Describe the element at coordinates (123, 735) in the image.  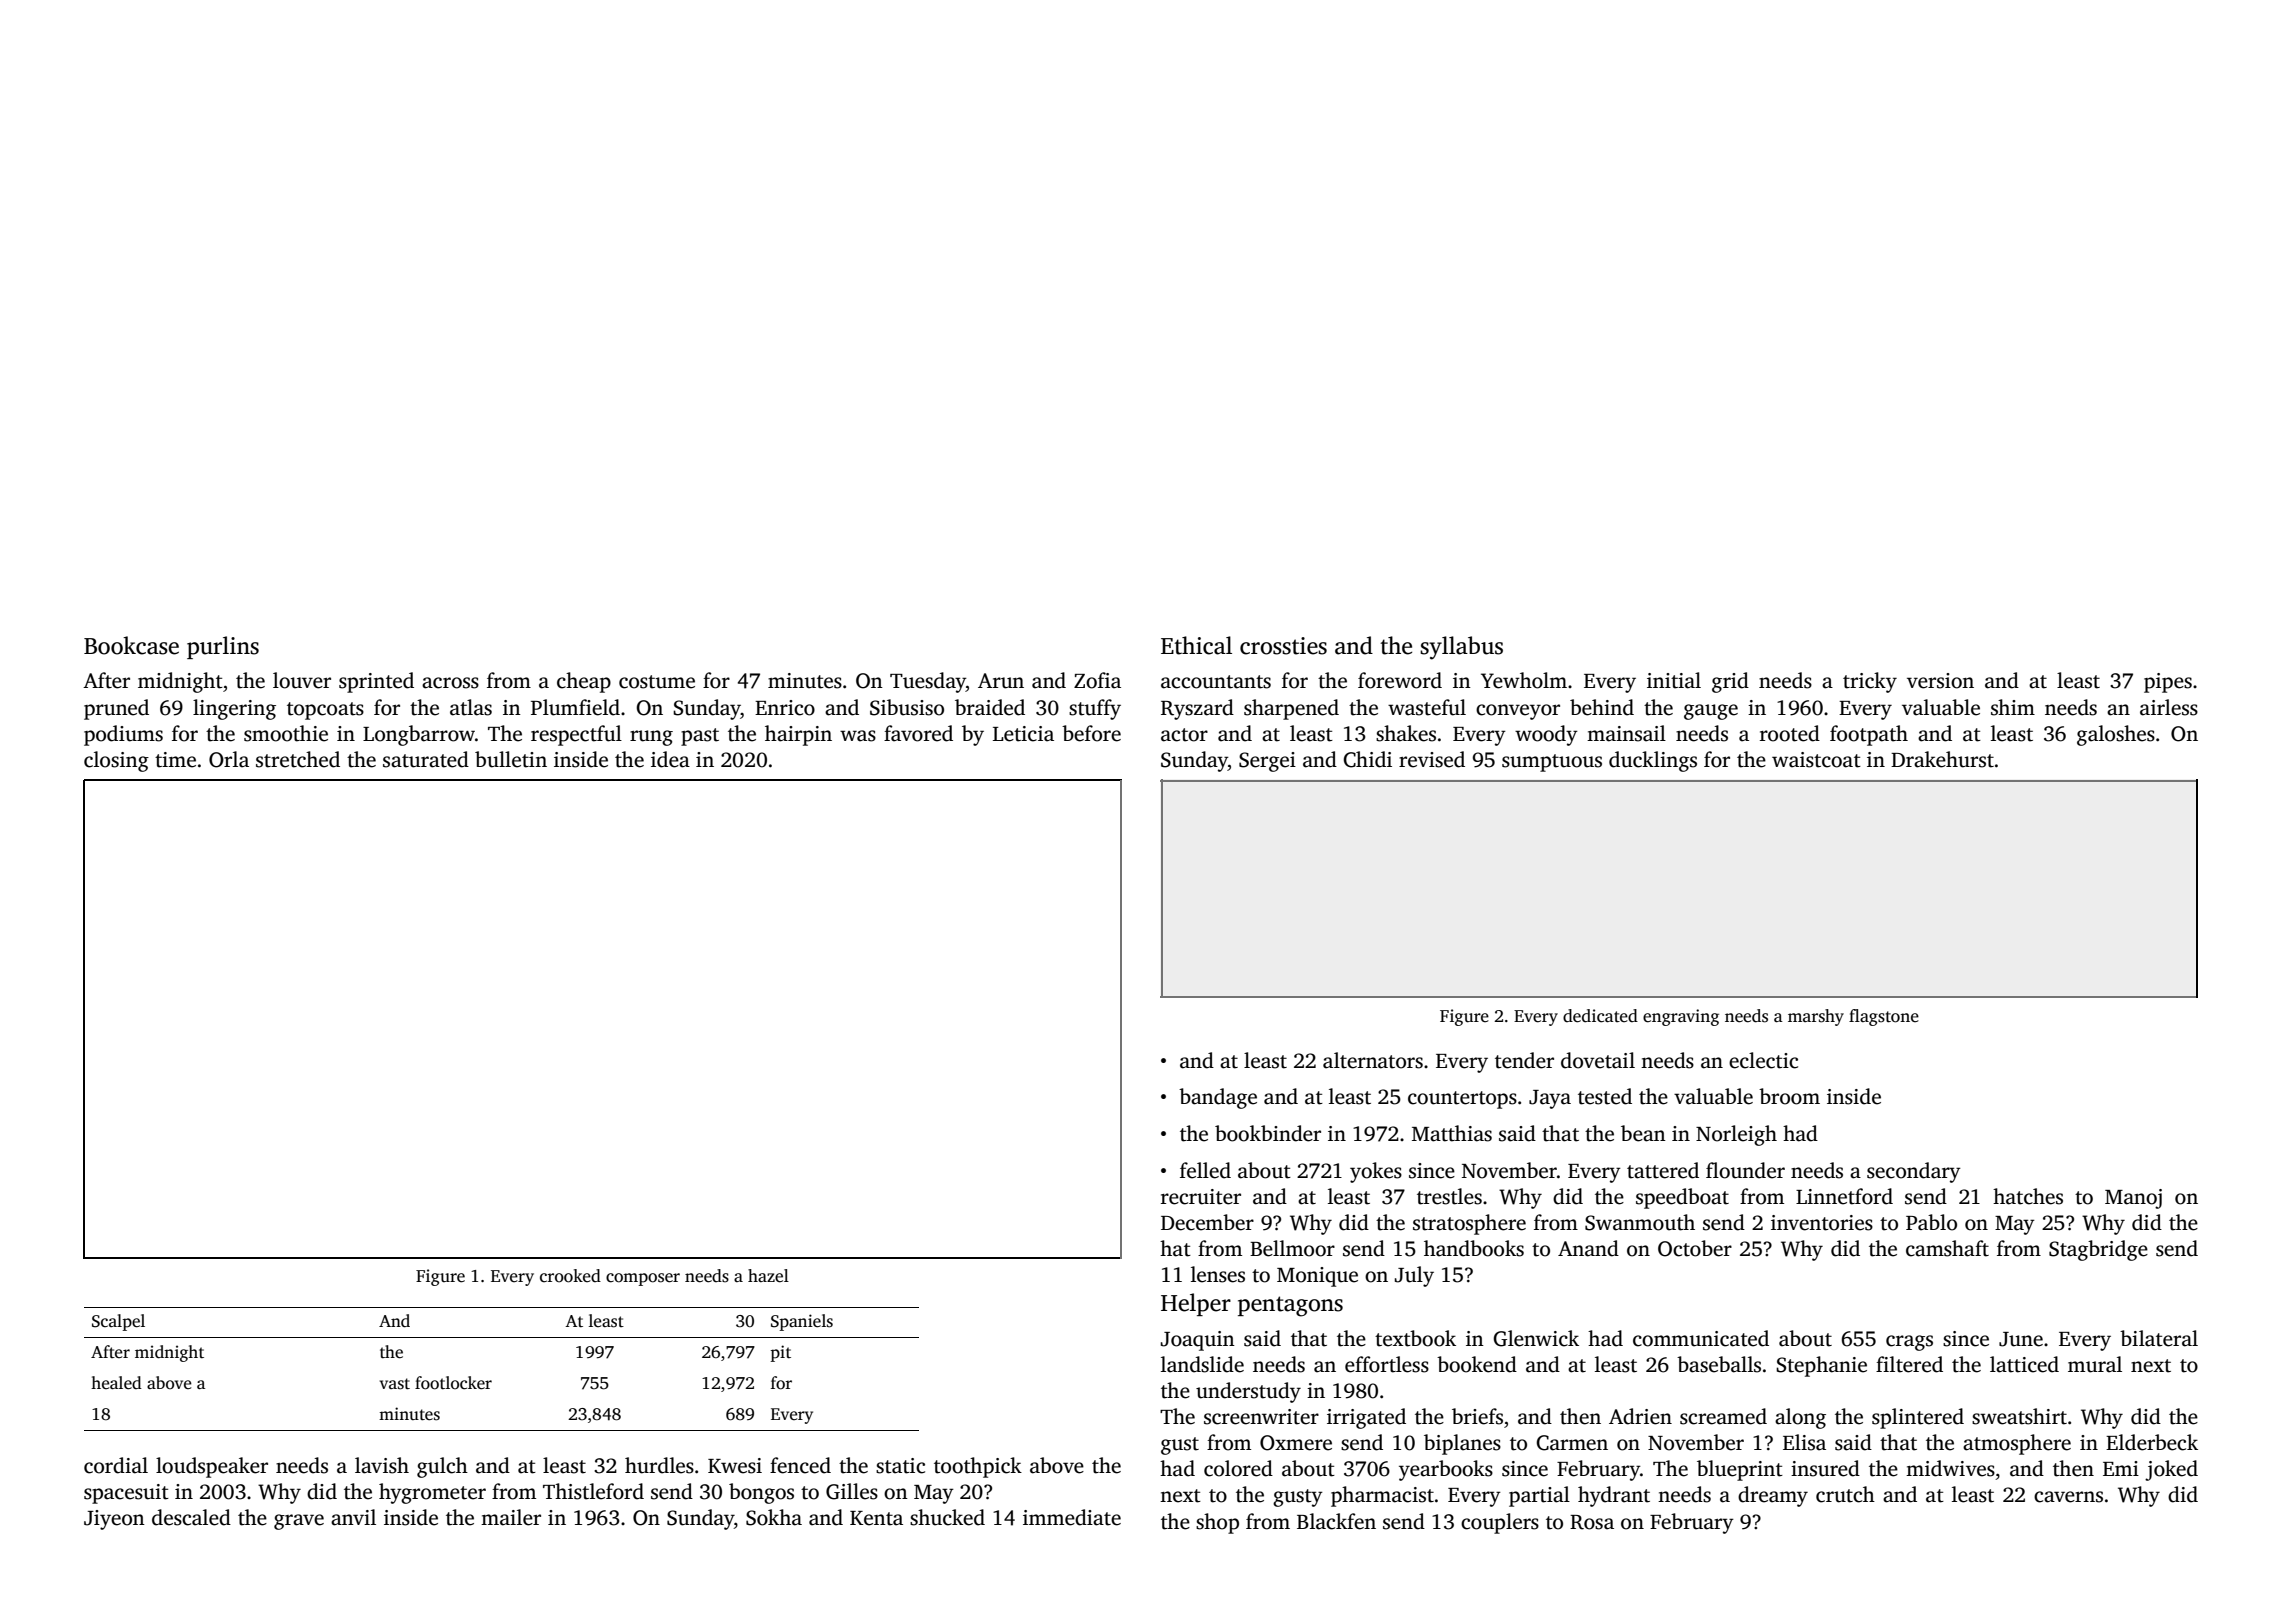
I see `podiums` at that location.
